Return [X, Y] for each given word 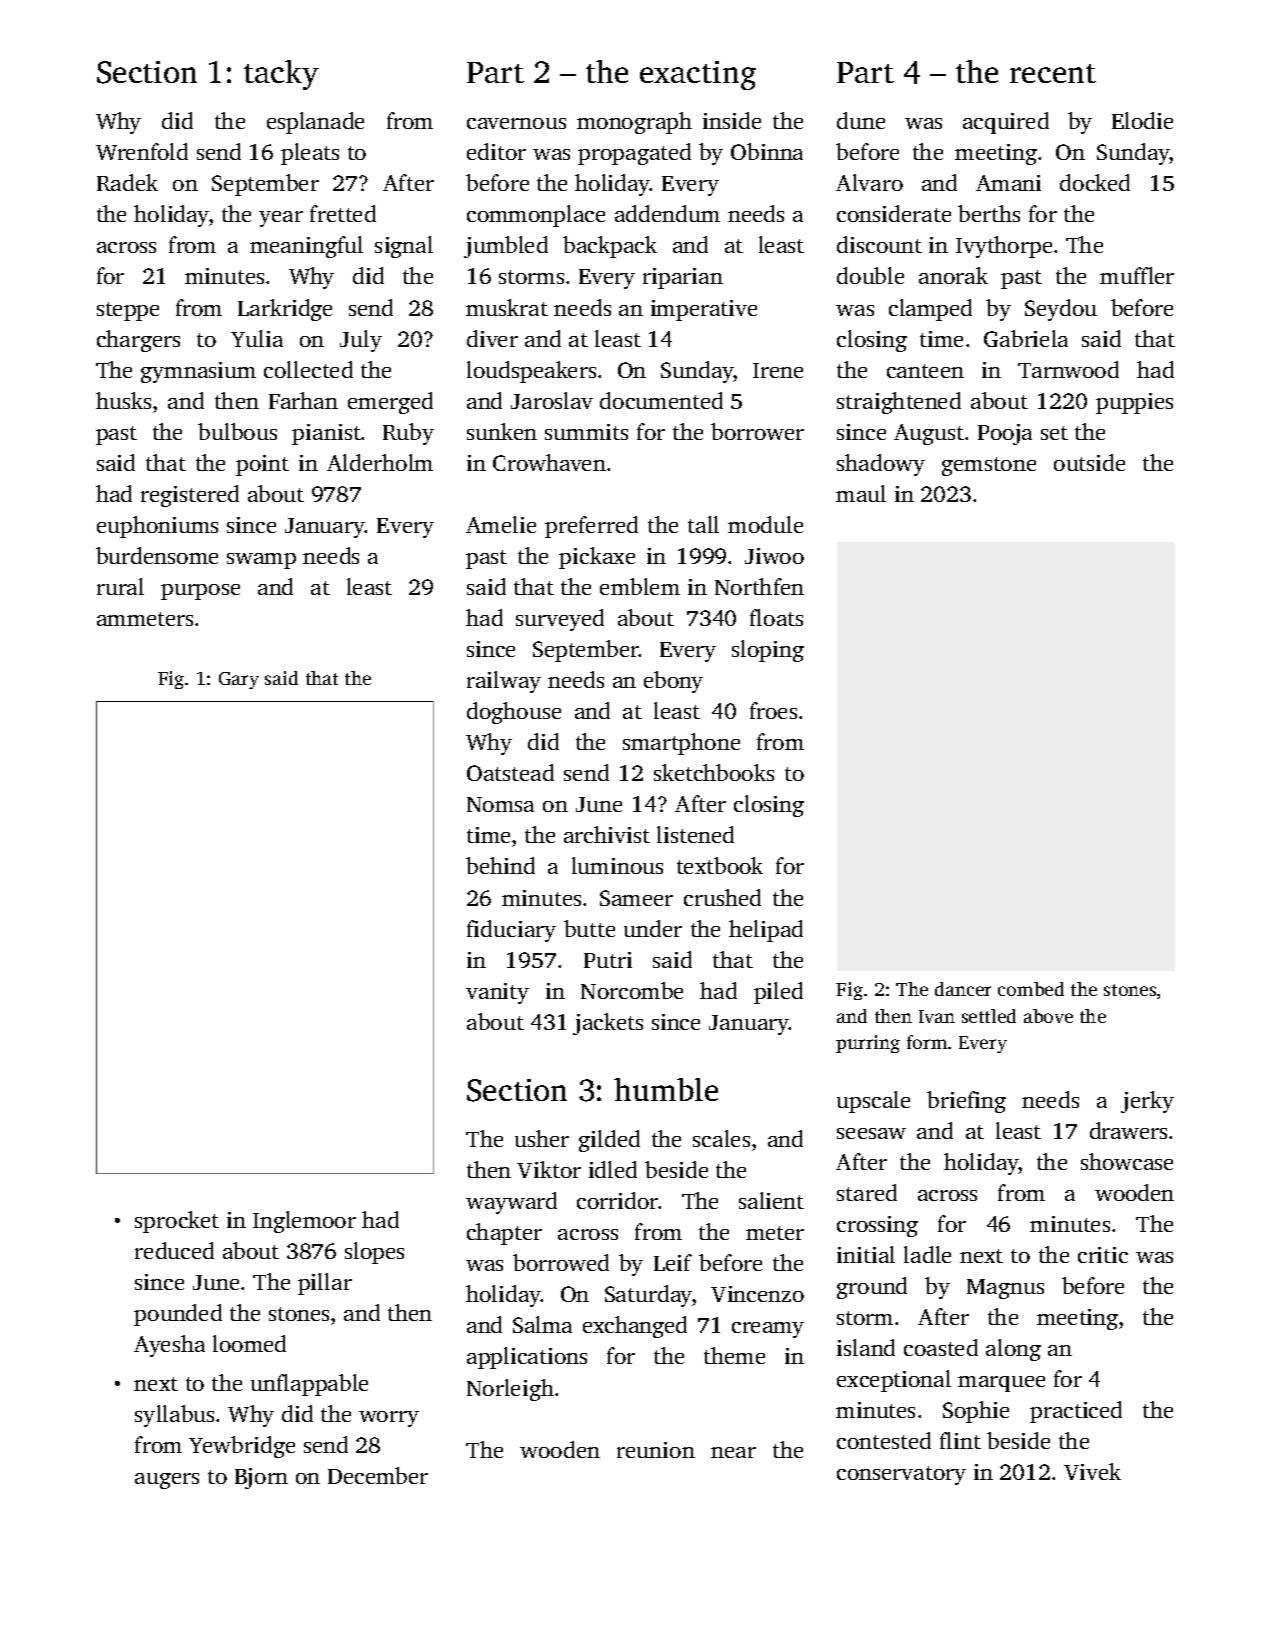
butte [589, 928]
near [733, 1452]
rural [120, 586]
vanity [497, 993]
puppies [1134, 403]
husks [123, 400]
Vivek [1092, 1471]
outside [1089, 462]
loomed [249, 1343]
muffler [1137, 275]
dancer [963, 989]
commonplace [536, 216]
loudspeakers [531, 372]
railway [504, 682]
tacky [281, 75]
